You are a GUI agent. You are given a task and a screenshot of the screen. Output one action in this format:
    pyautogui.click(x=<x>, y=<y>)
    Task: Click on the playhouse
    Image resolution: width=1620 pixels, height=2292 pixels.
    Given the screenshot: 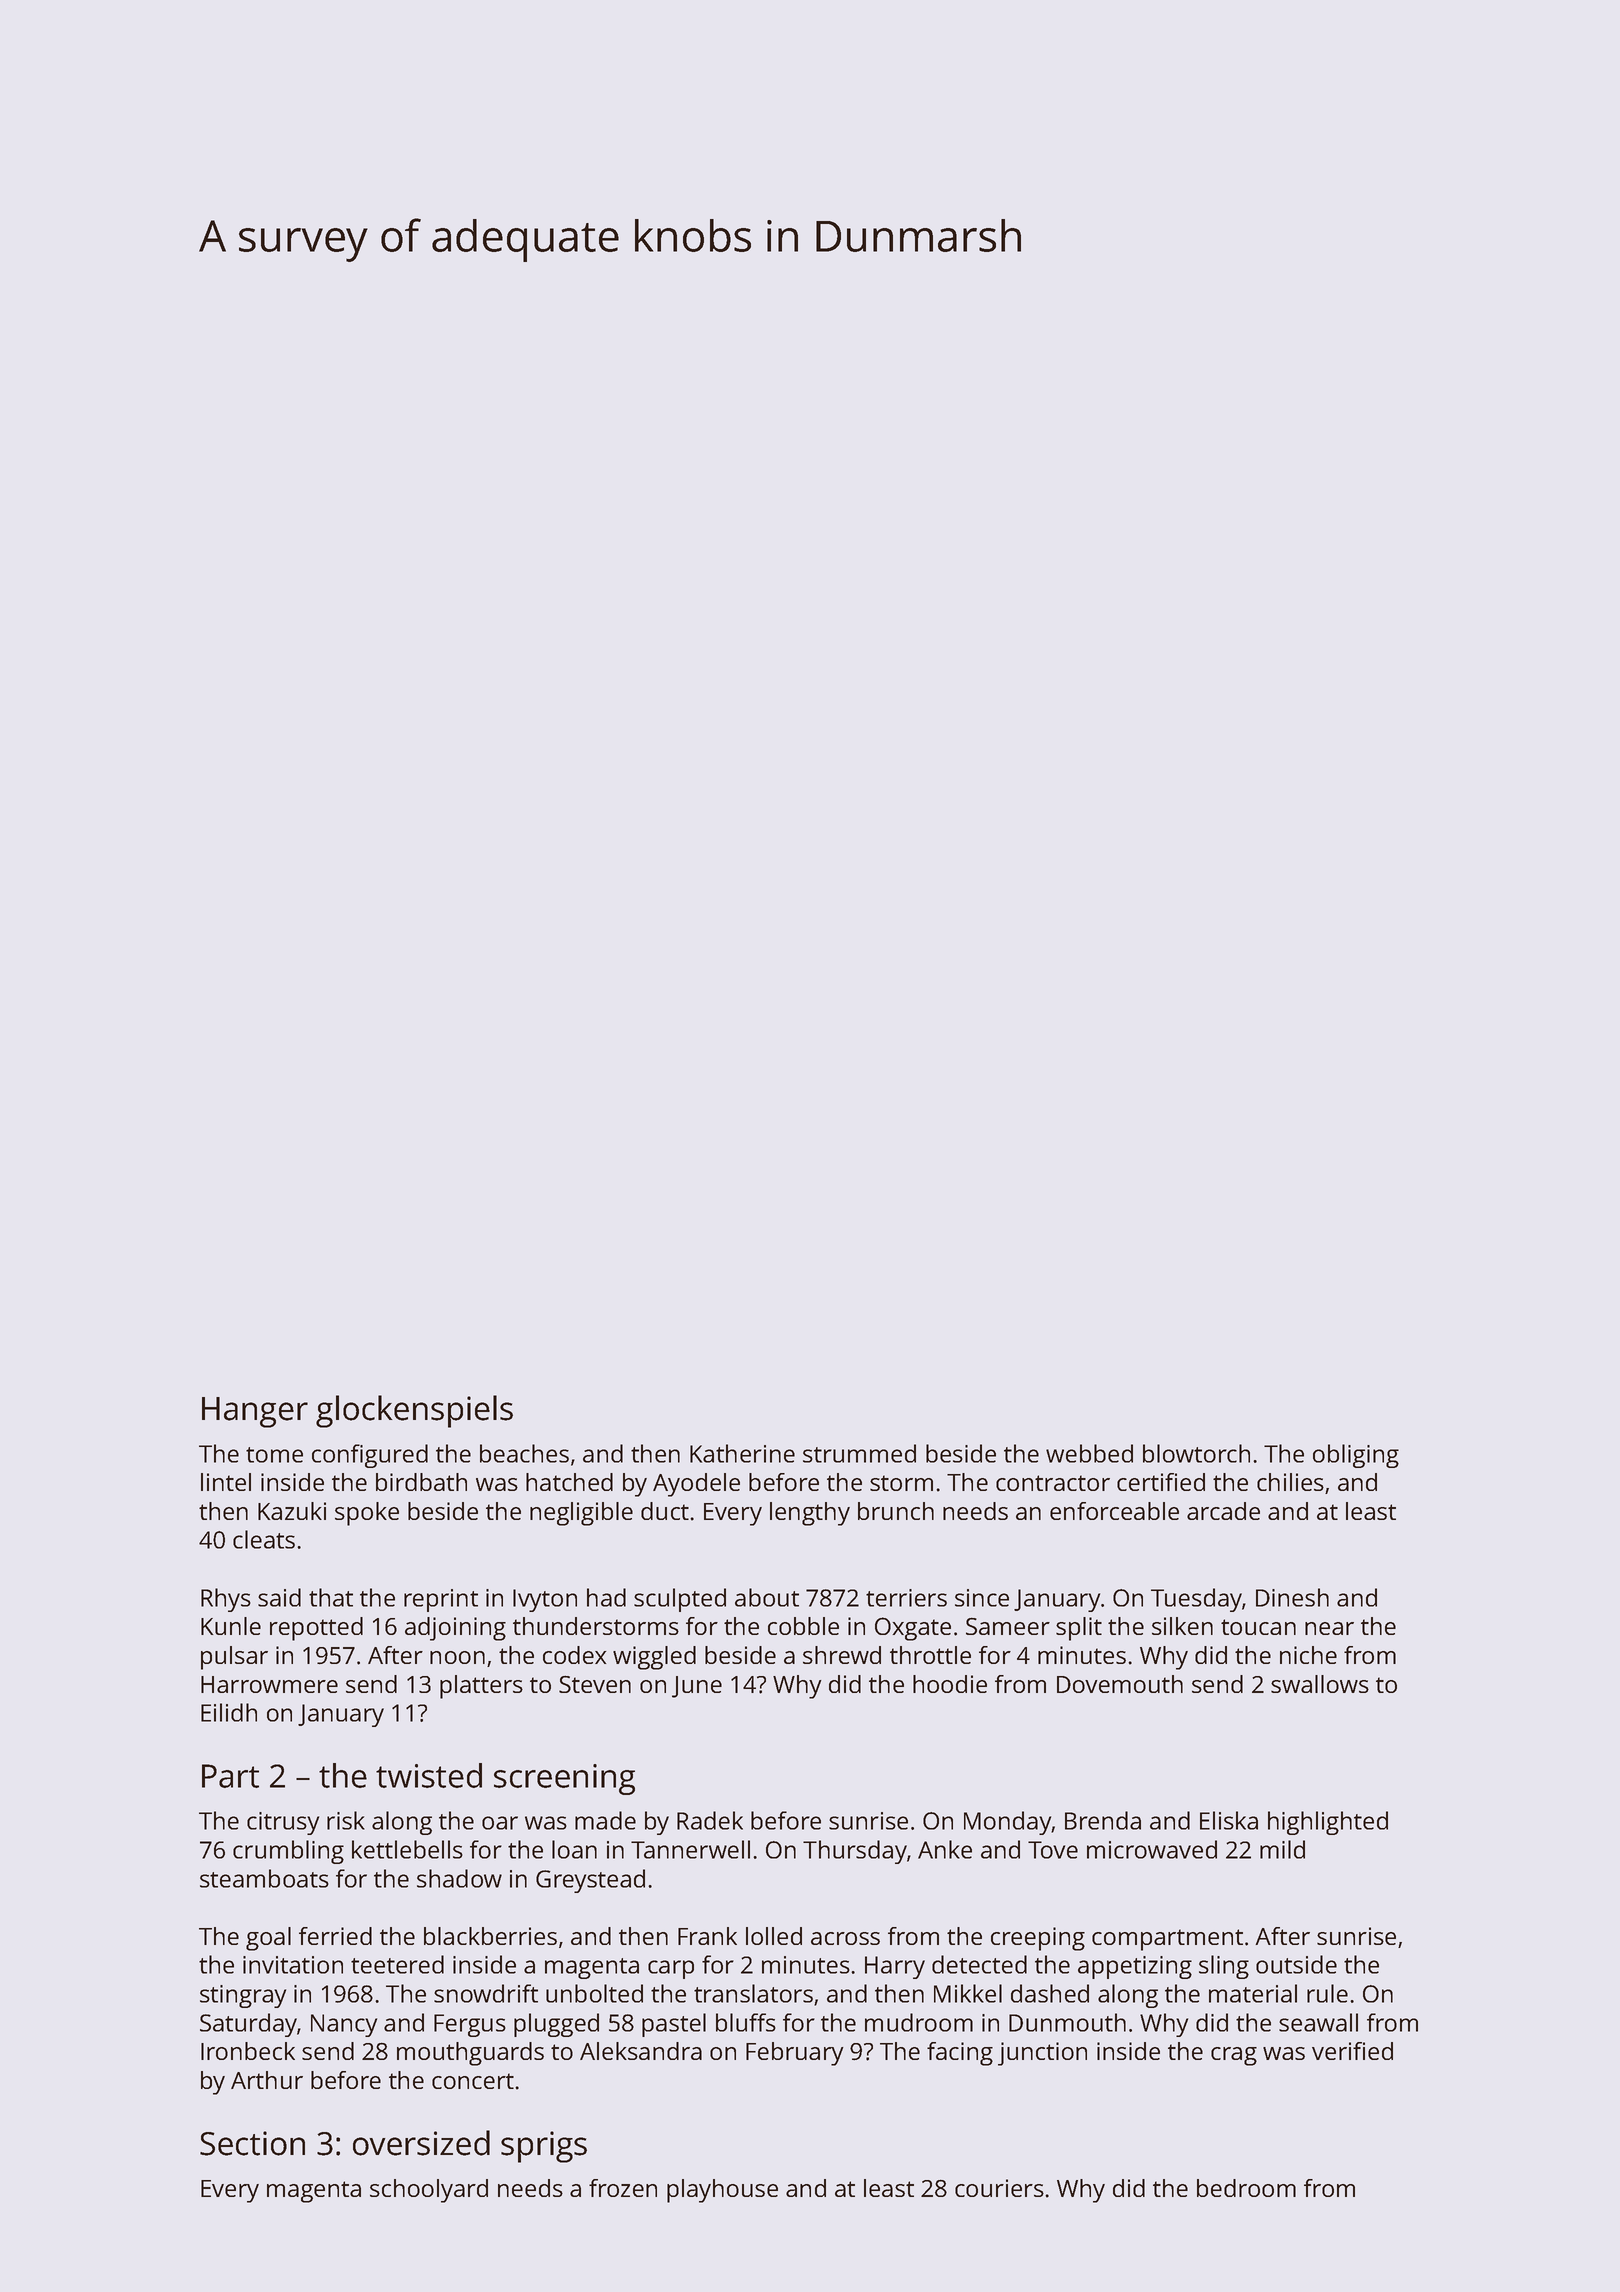 What is the action you would take?
    pyautogui.click(x=722, y=2191)
